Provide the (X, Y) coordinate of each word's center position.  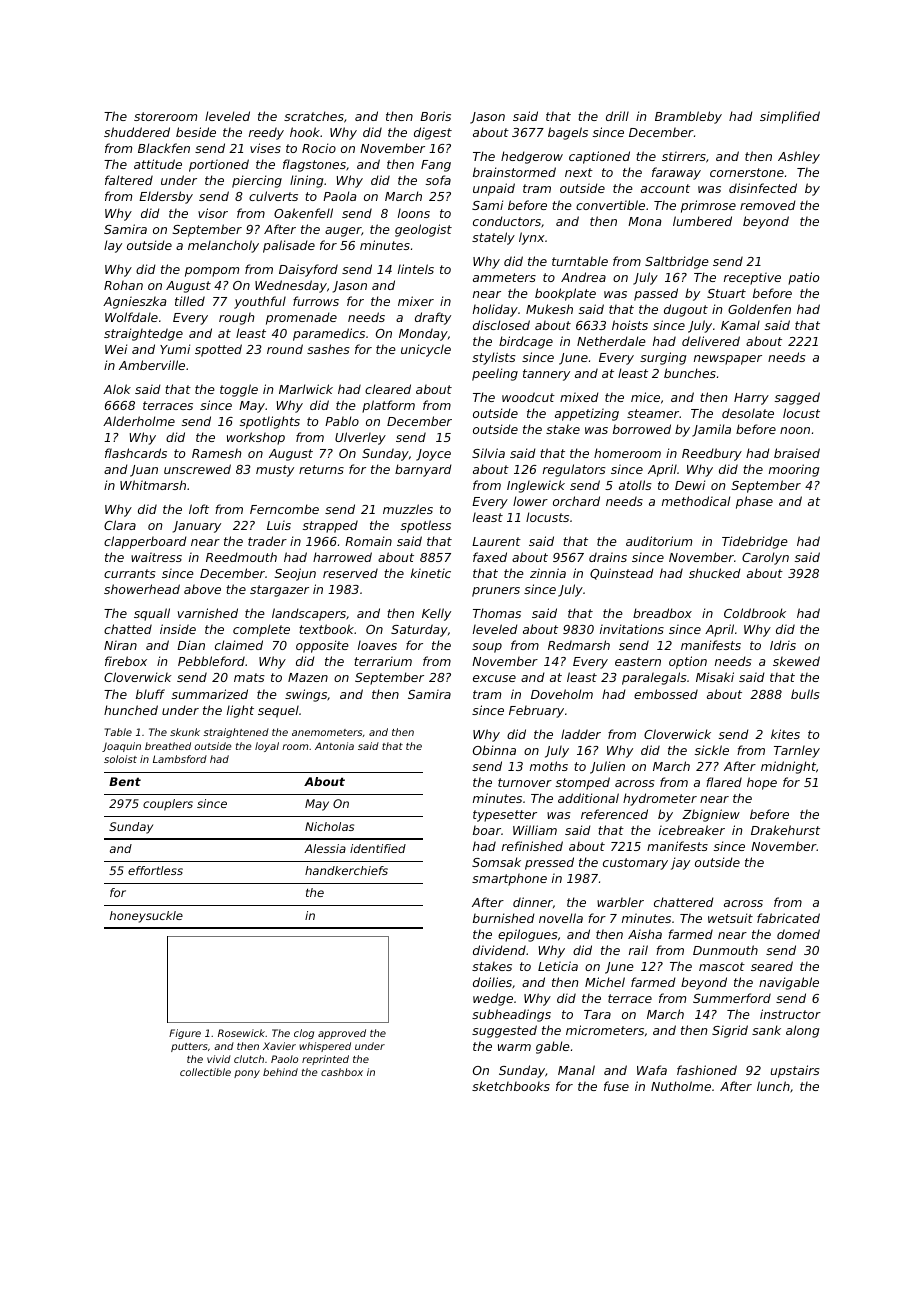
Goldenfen (759, 309)
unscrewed (197, 469)
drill (617, 116)
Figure (185, 1034)
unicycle (426, 350)
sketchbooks (511, 1086)
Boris (435, 116)
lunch (773, 1086)
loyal (267, 747)
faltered (129, 180)
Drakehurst (785, 830)
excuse (494, 678)
